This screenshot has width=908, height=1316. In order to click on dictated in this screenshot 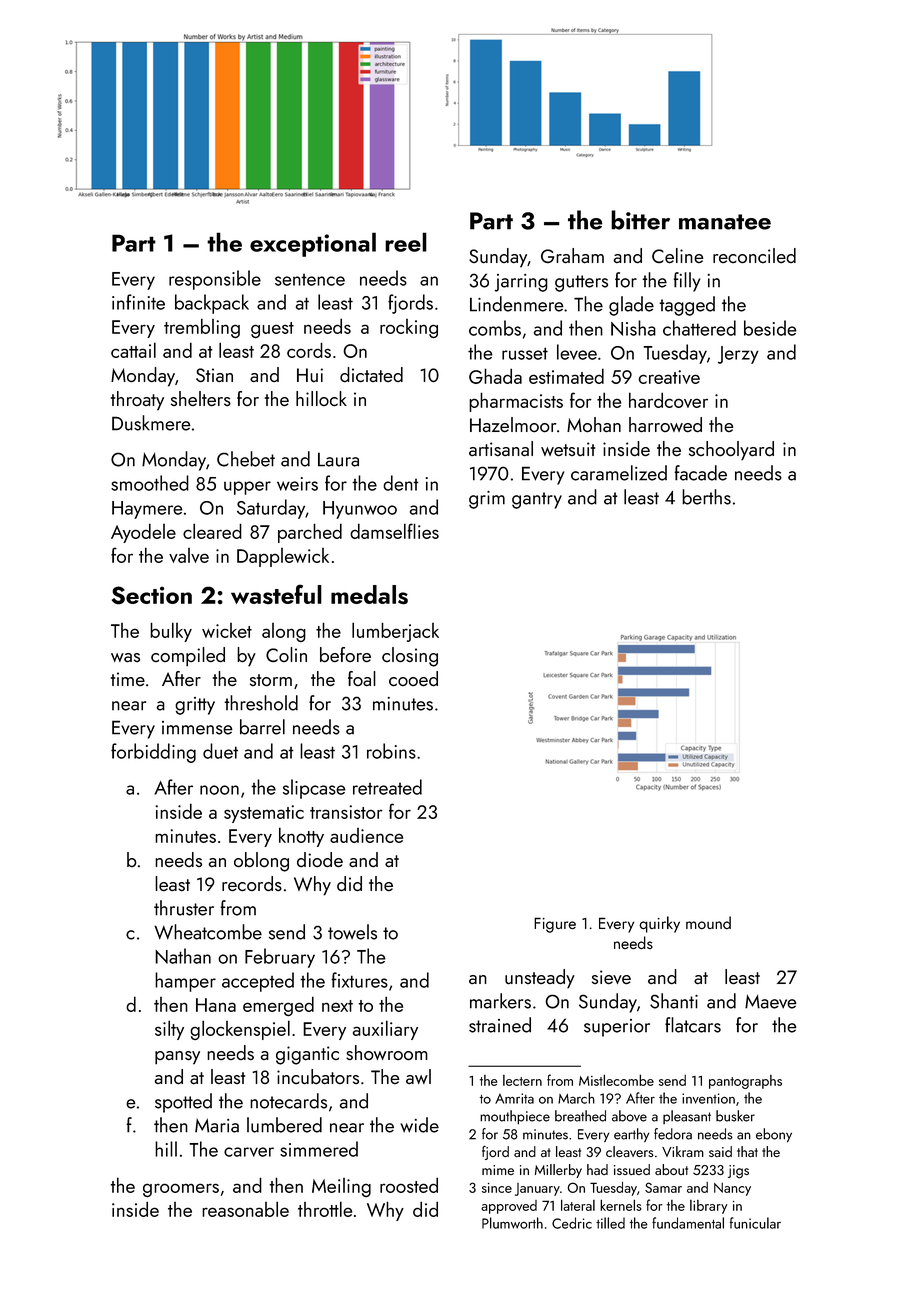, I will do `click(371, 374)`.
